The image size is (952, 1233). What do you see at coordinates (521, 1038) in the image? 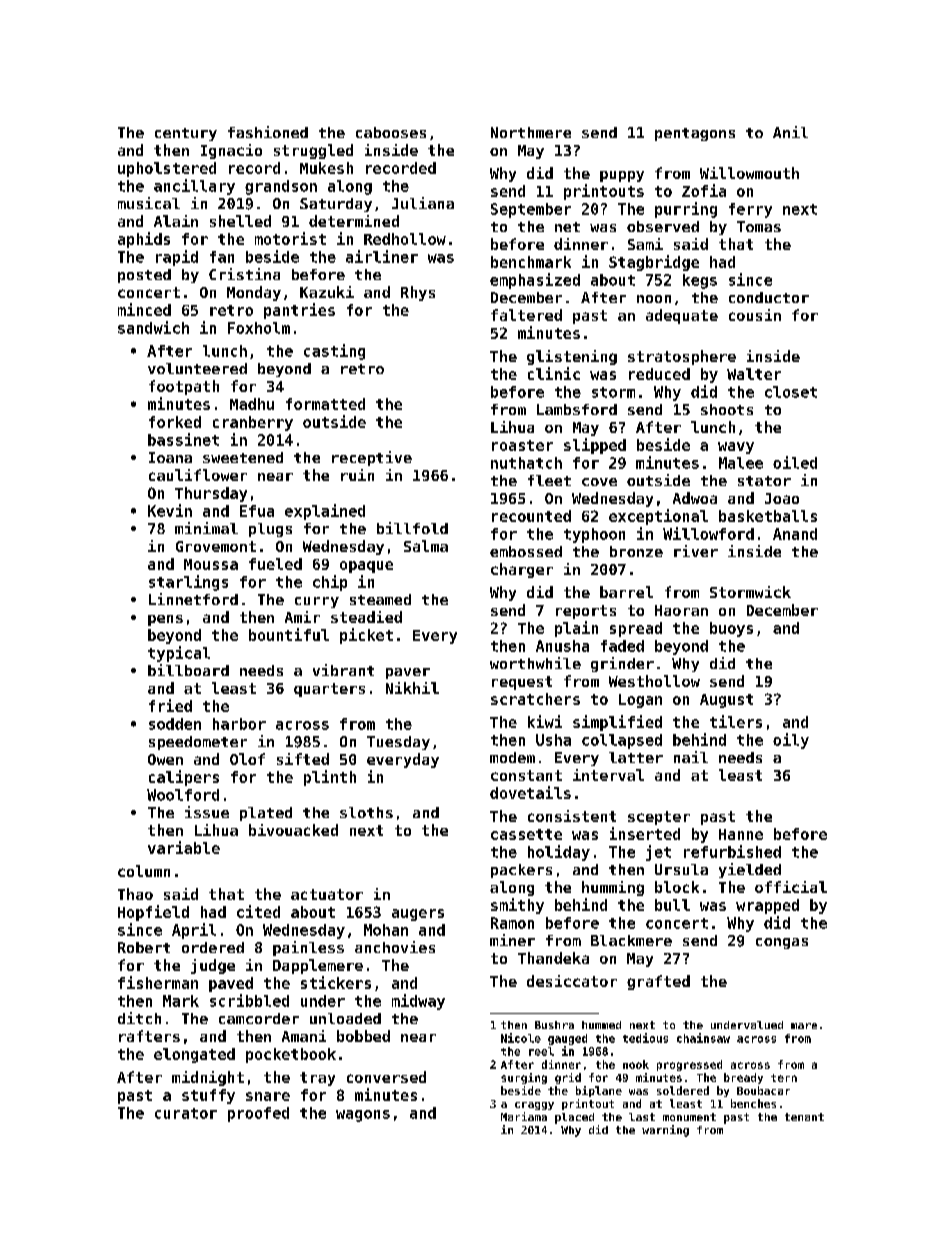
I see `Nicole` at bounding box center [521, 1038].
